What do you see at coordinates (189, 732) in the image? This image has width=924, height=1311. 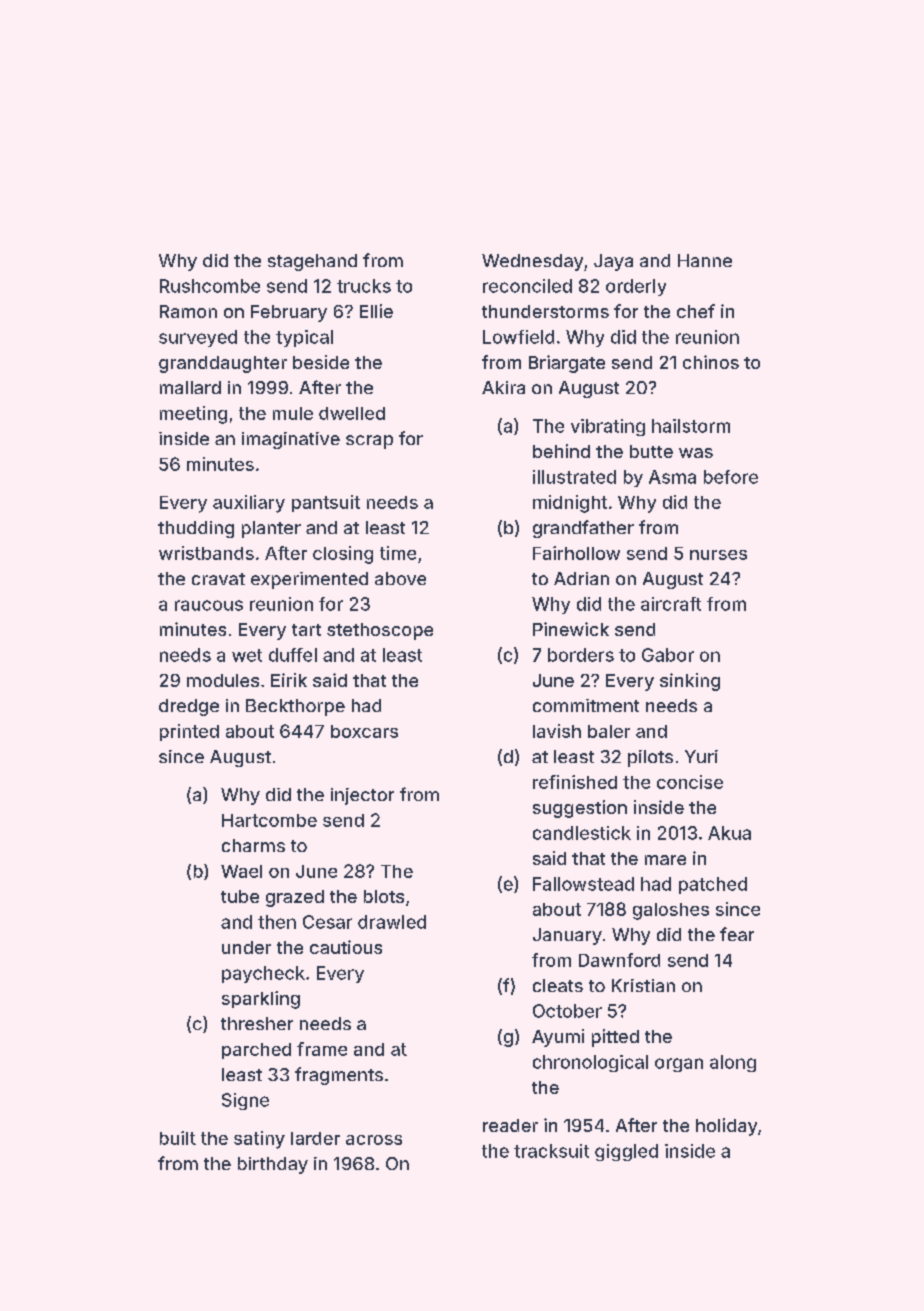 I see `printed` at bounding box center [189, 732].
